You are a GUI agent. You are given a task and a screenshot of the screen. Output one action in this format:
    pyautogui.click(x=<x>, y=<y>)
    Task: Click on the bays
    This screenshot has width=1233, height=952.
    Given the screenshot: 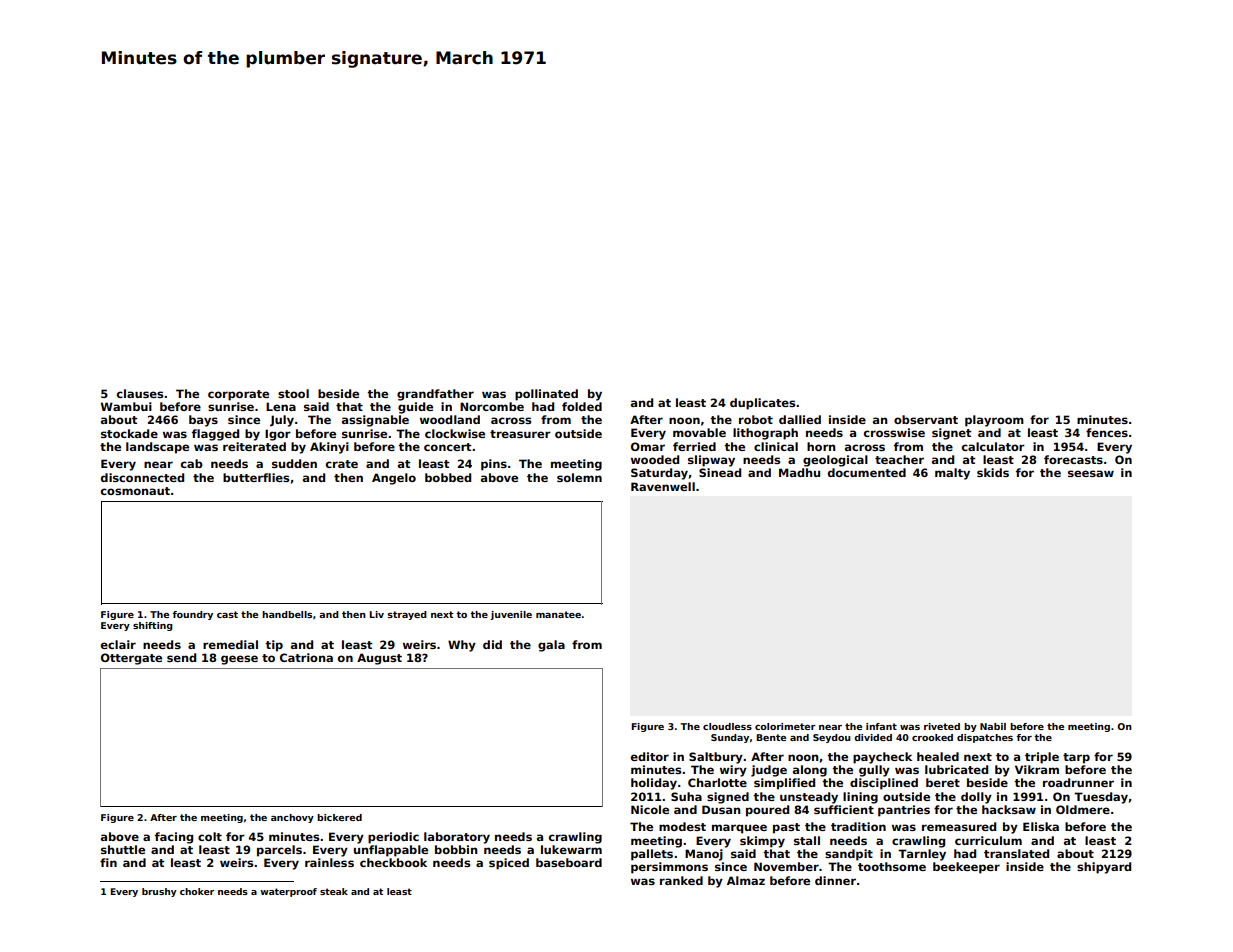 What is the action you would take?
    pyautogui.click(x=203, y=421)
